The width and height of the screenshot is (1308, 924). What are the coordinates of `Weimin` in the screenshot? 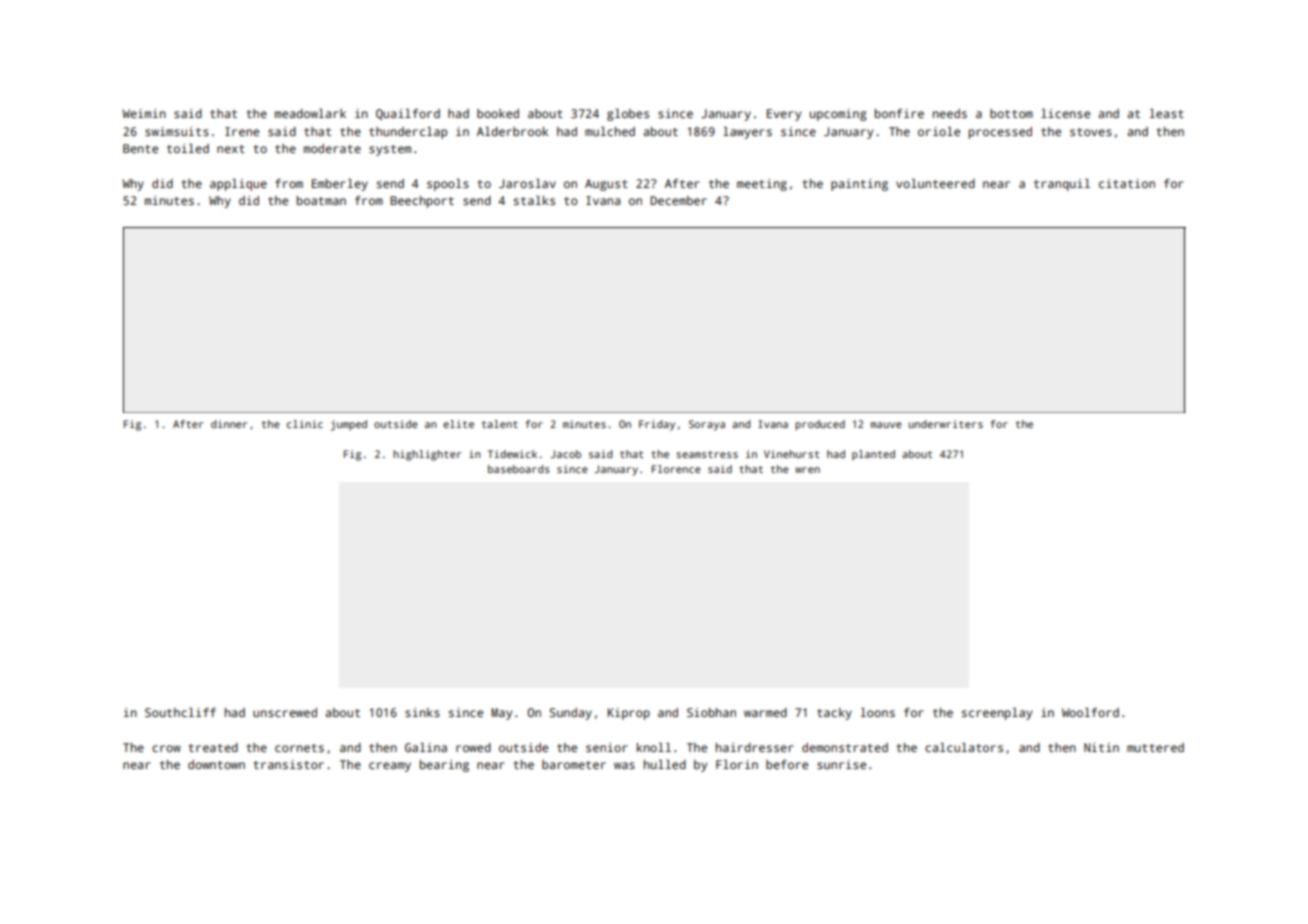 It's located at (144, 113).
